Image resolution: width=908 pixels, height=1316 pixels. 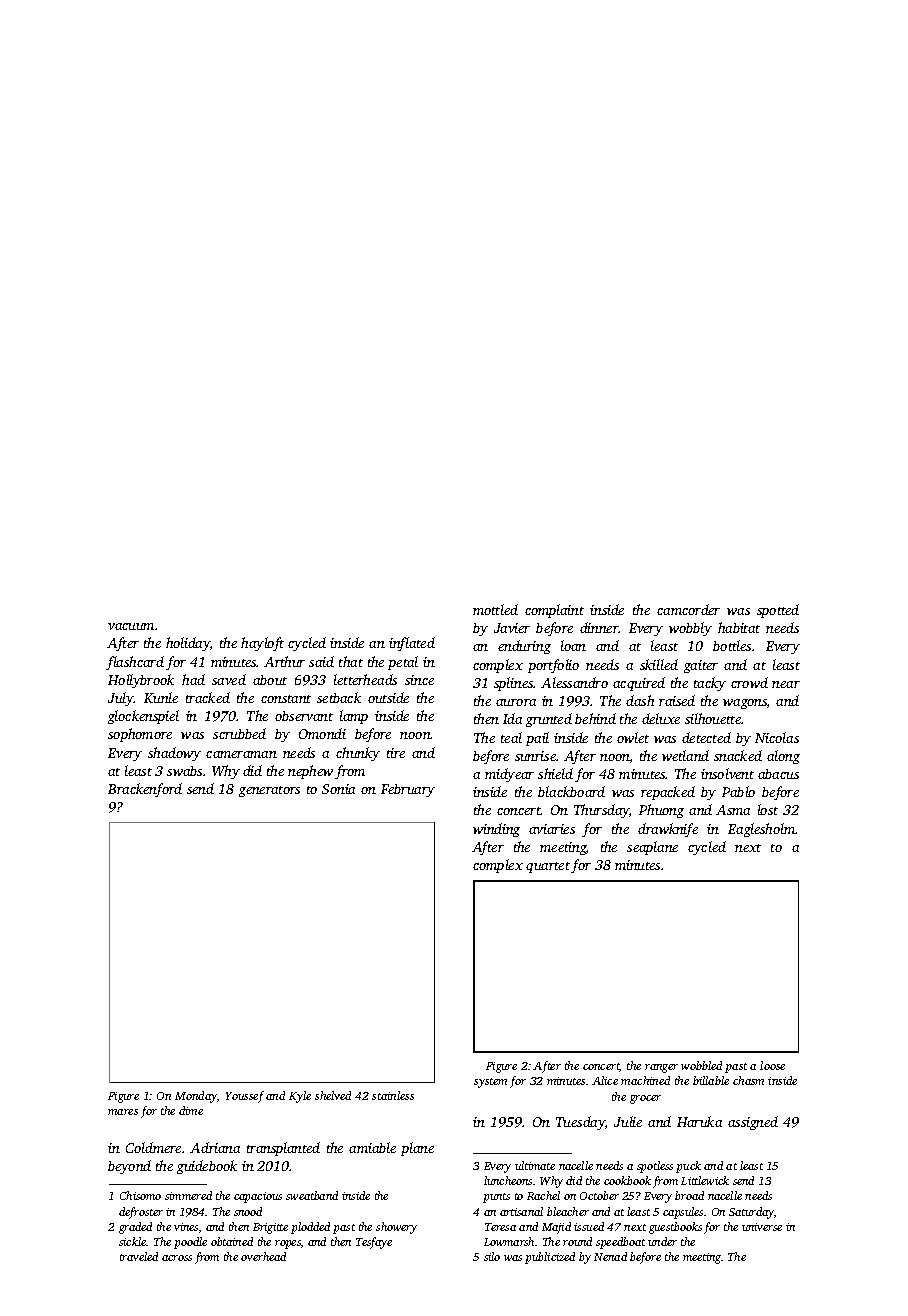 What do you see at coordinates (688, 609) in the image?
I see `camcorder` at bounding box center [688, 609].
